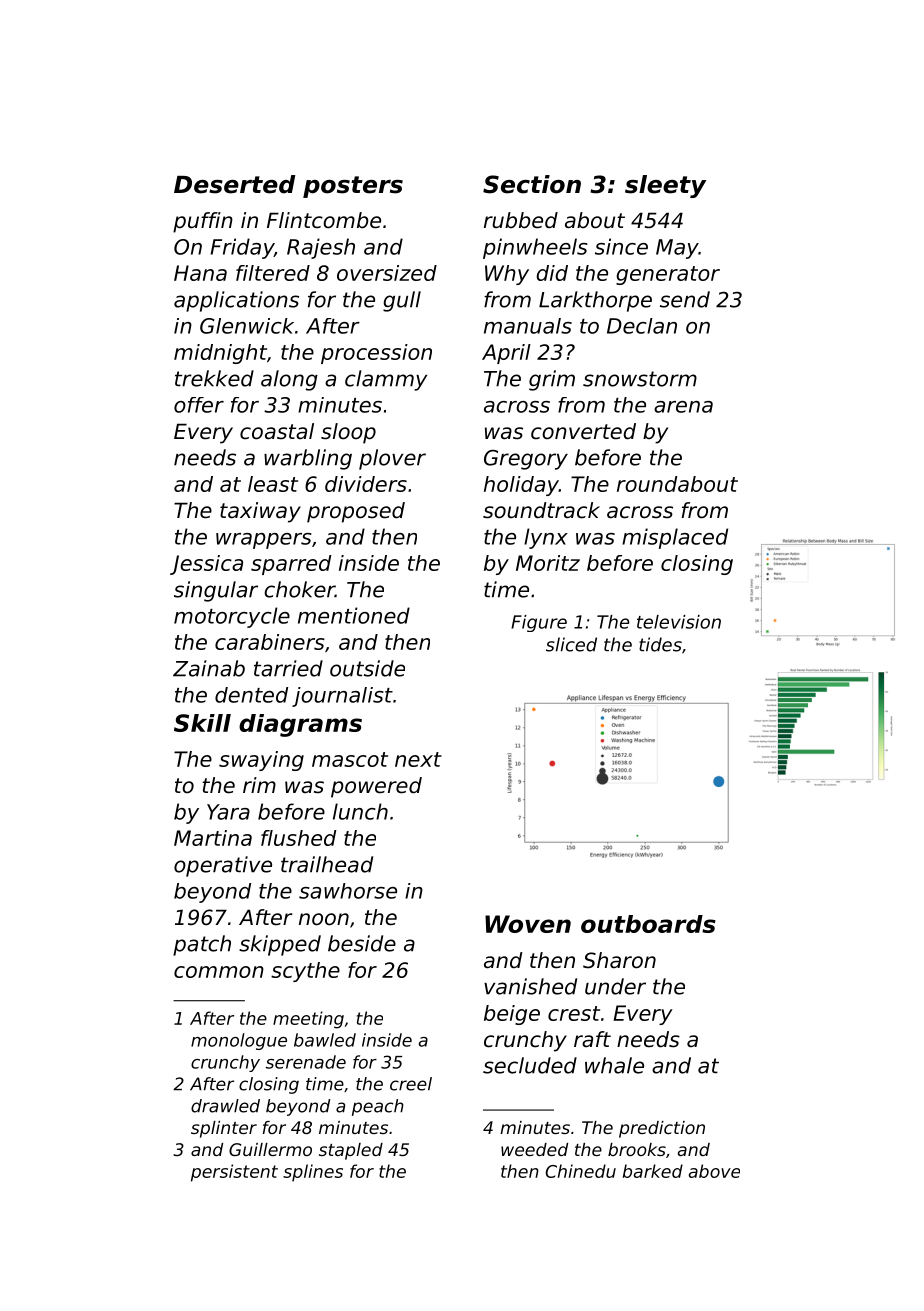 The height and width of the screenshot is (1311, 924). What do you see at coordinates (206, 565) in the screenshot?
I see `Jessica` at bounding box center [206, 565].
